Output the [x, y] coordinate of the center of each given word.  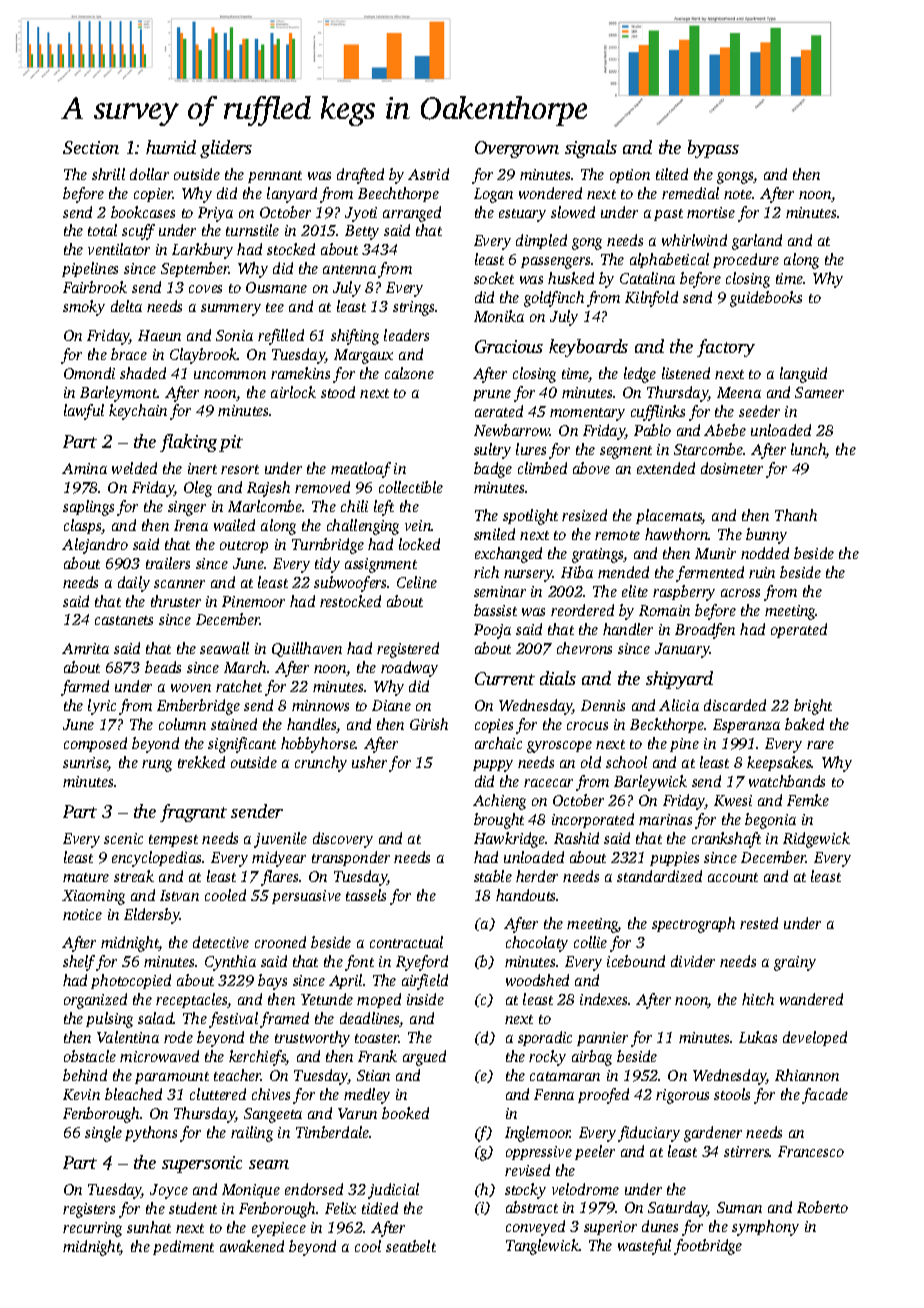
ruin [762, 572]
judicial [393, 1191]
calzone [409, 373]
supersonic [202, 1164]
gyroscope [559, 747]
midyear [279, 859]
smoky [84, 308]
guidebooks [766, 299]
